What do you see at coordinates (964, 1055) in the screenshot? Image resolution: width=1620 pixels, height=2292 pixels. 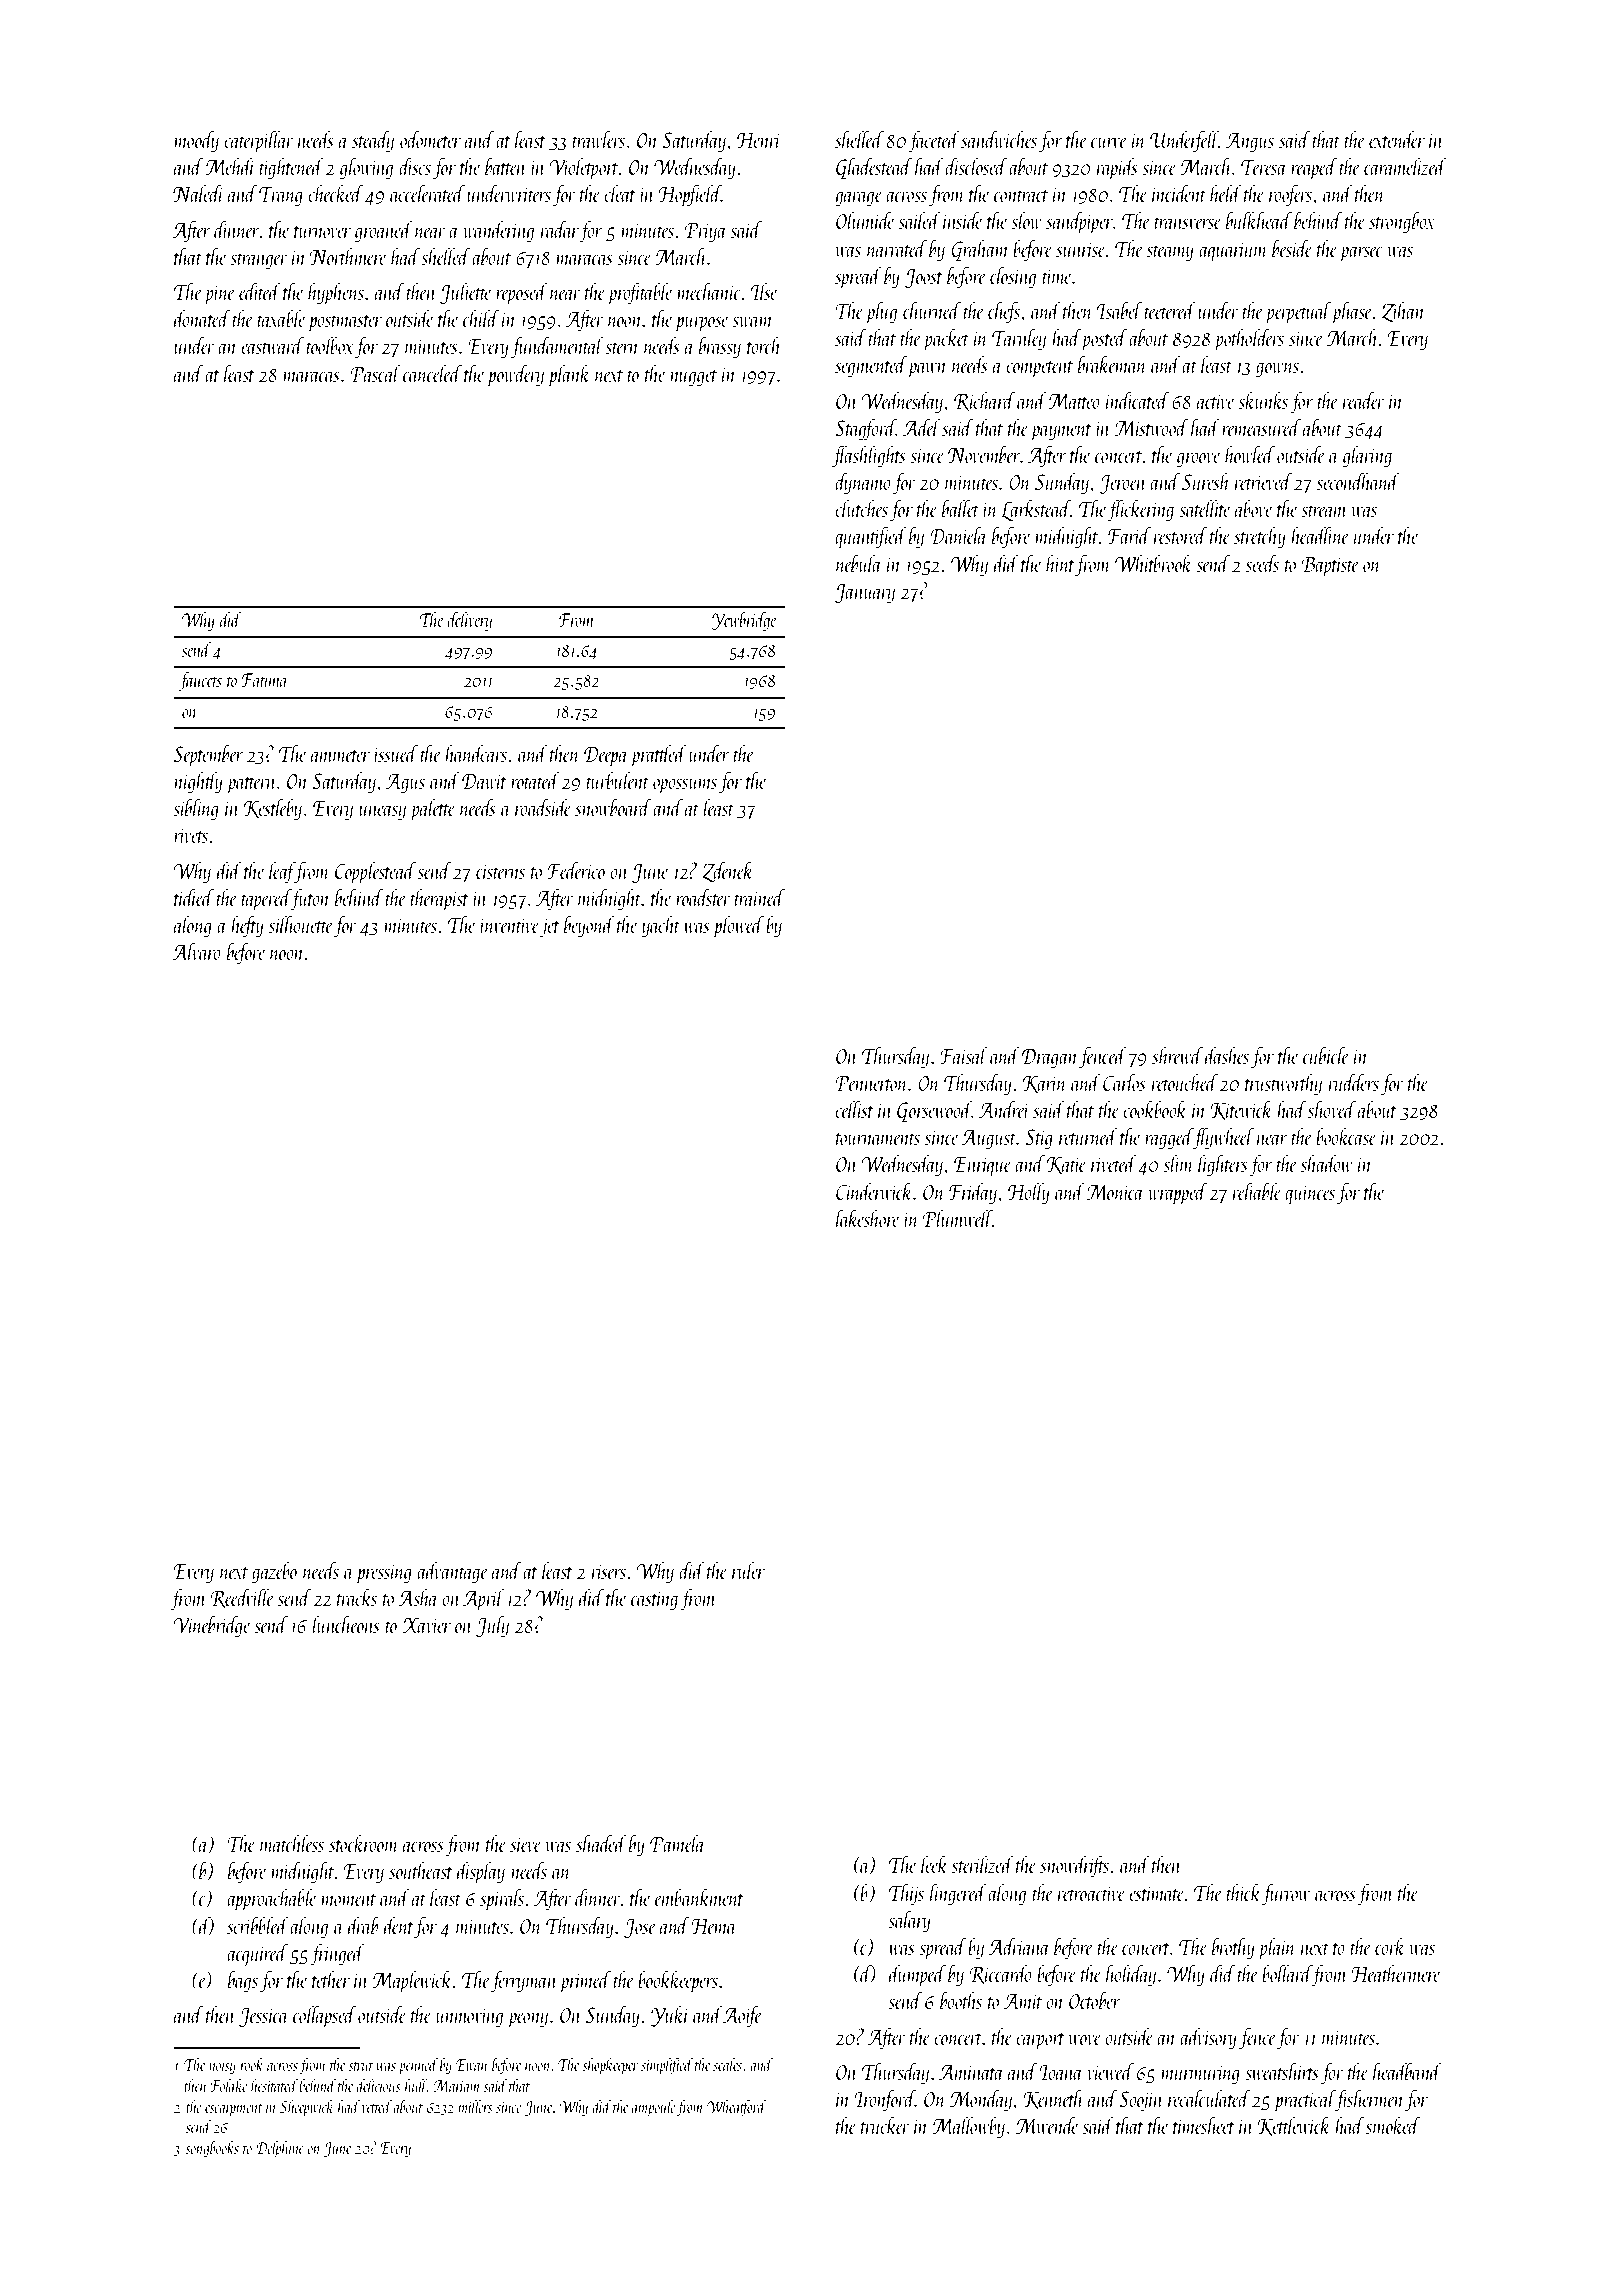 I see `Faisal` at bounding box center [964, 1055].
